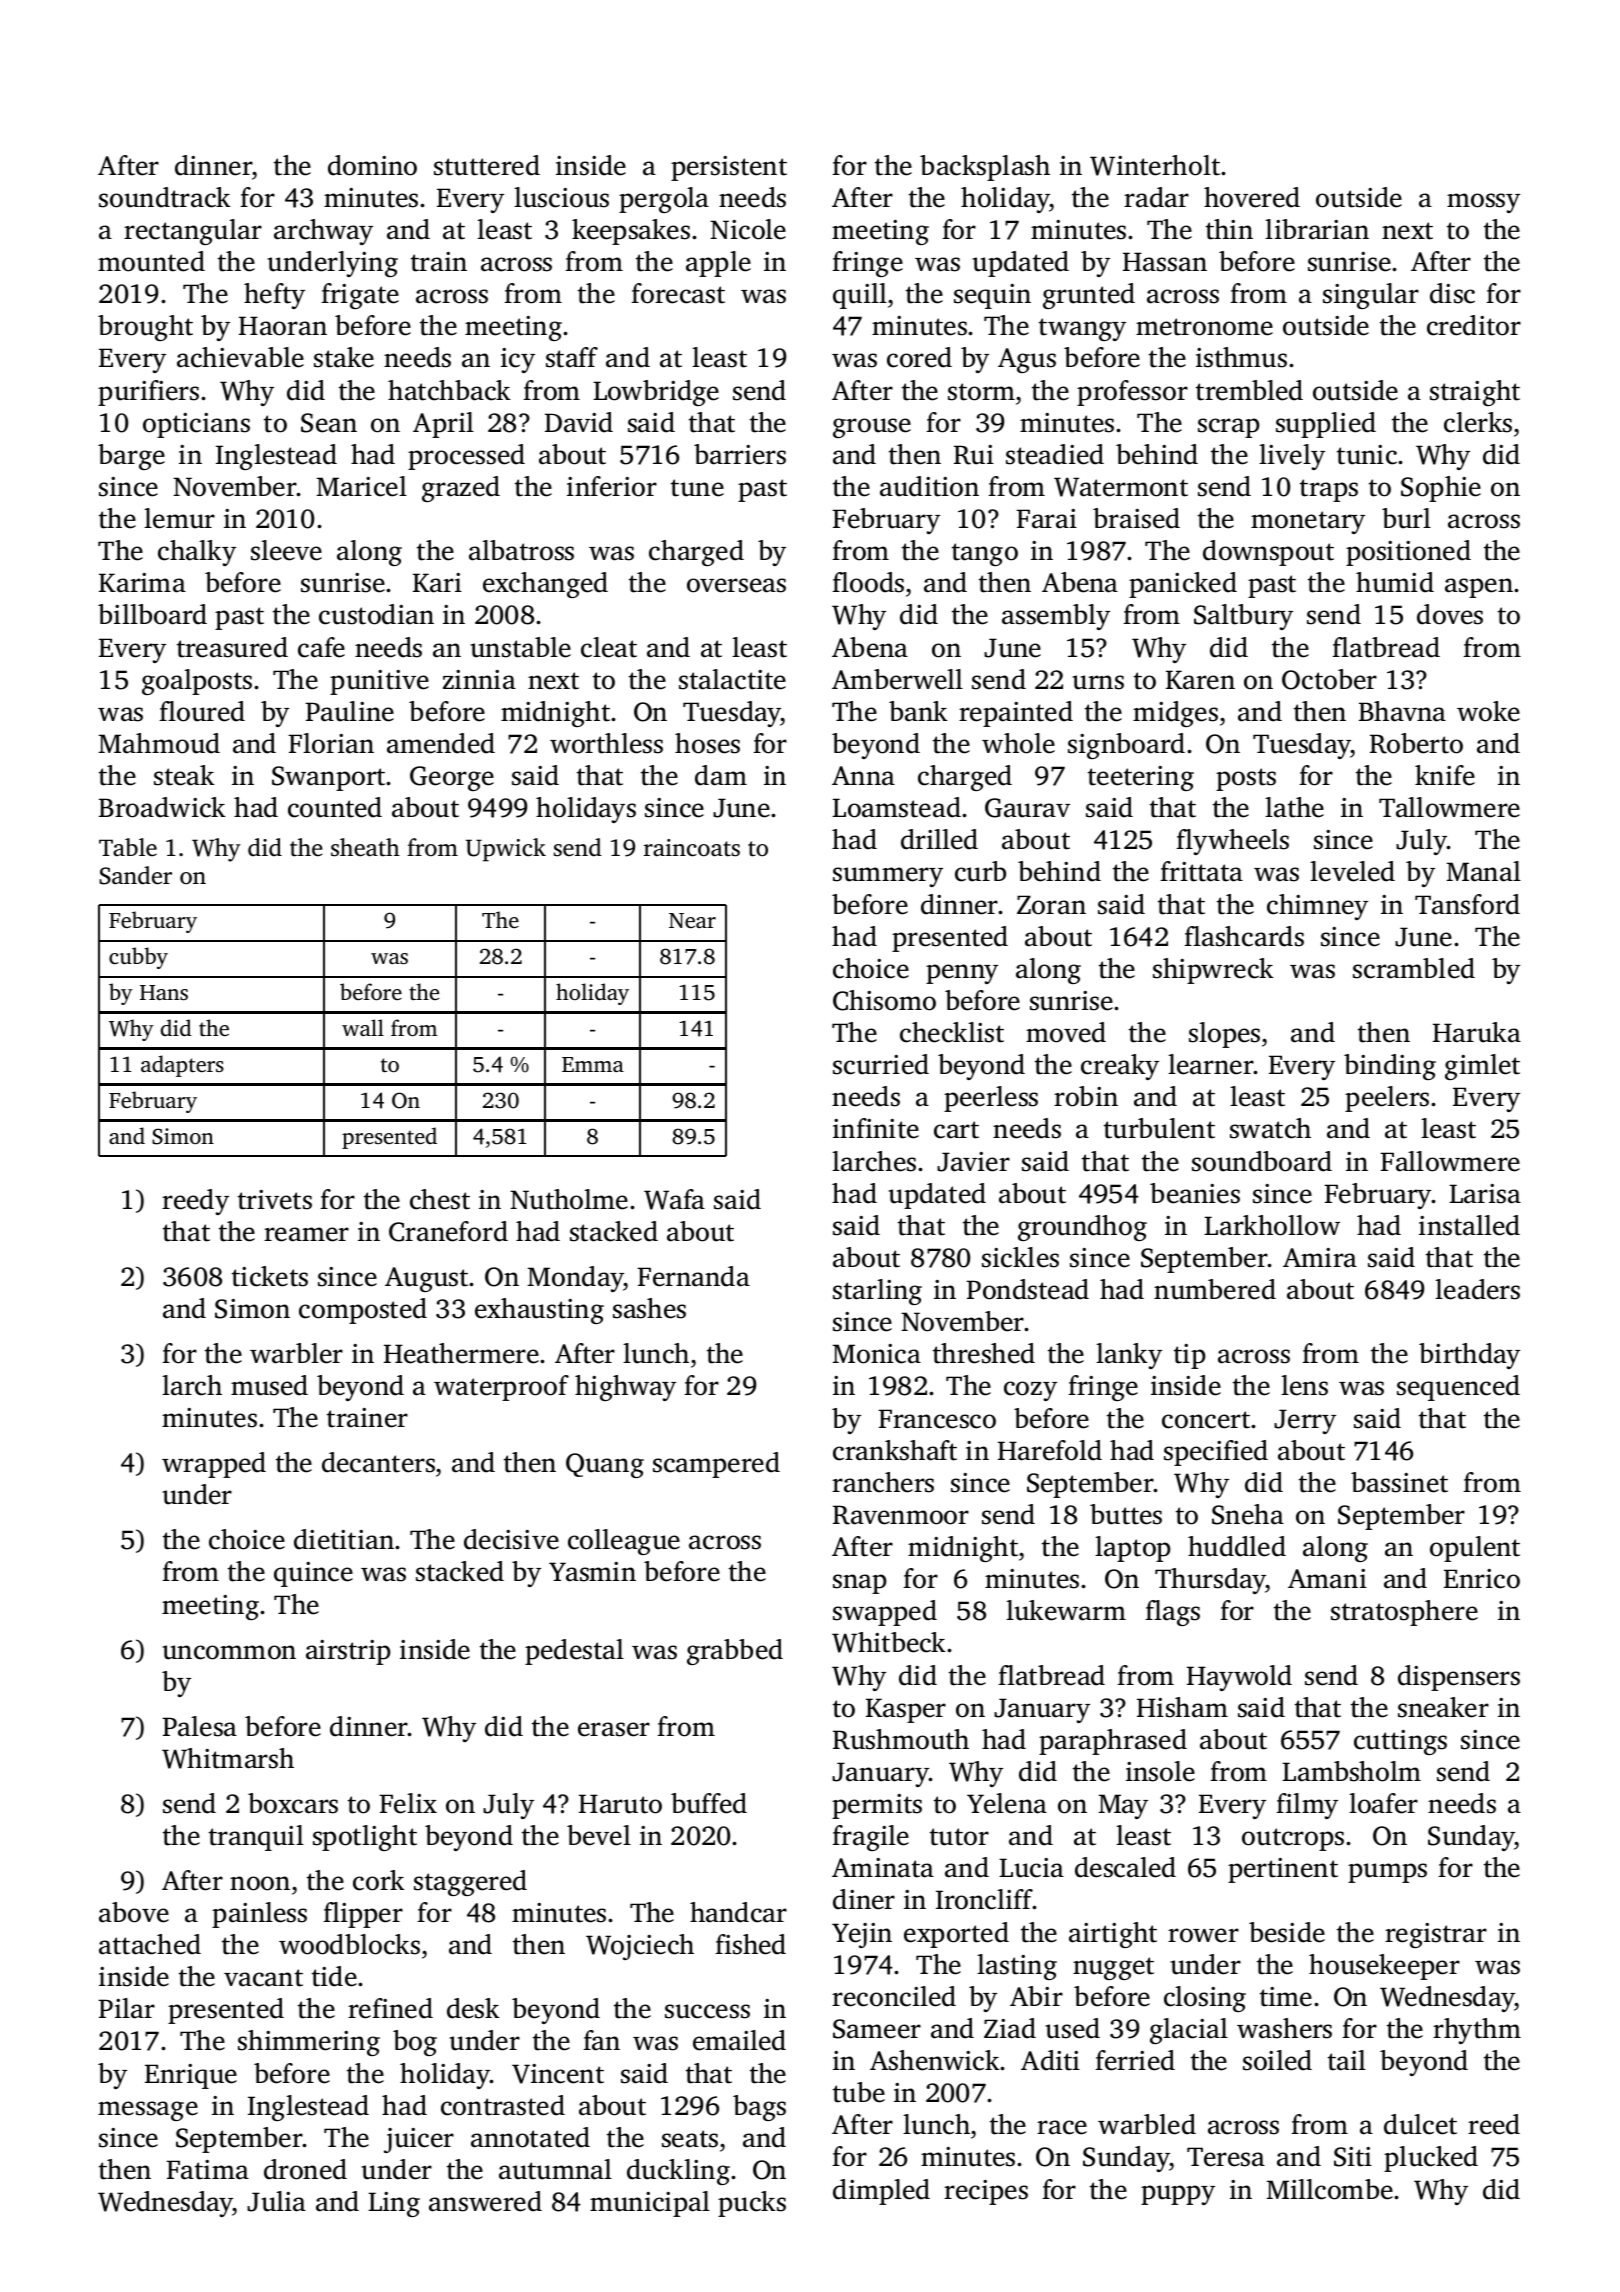  I want to click on Tansford, so click(1467, 904).
